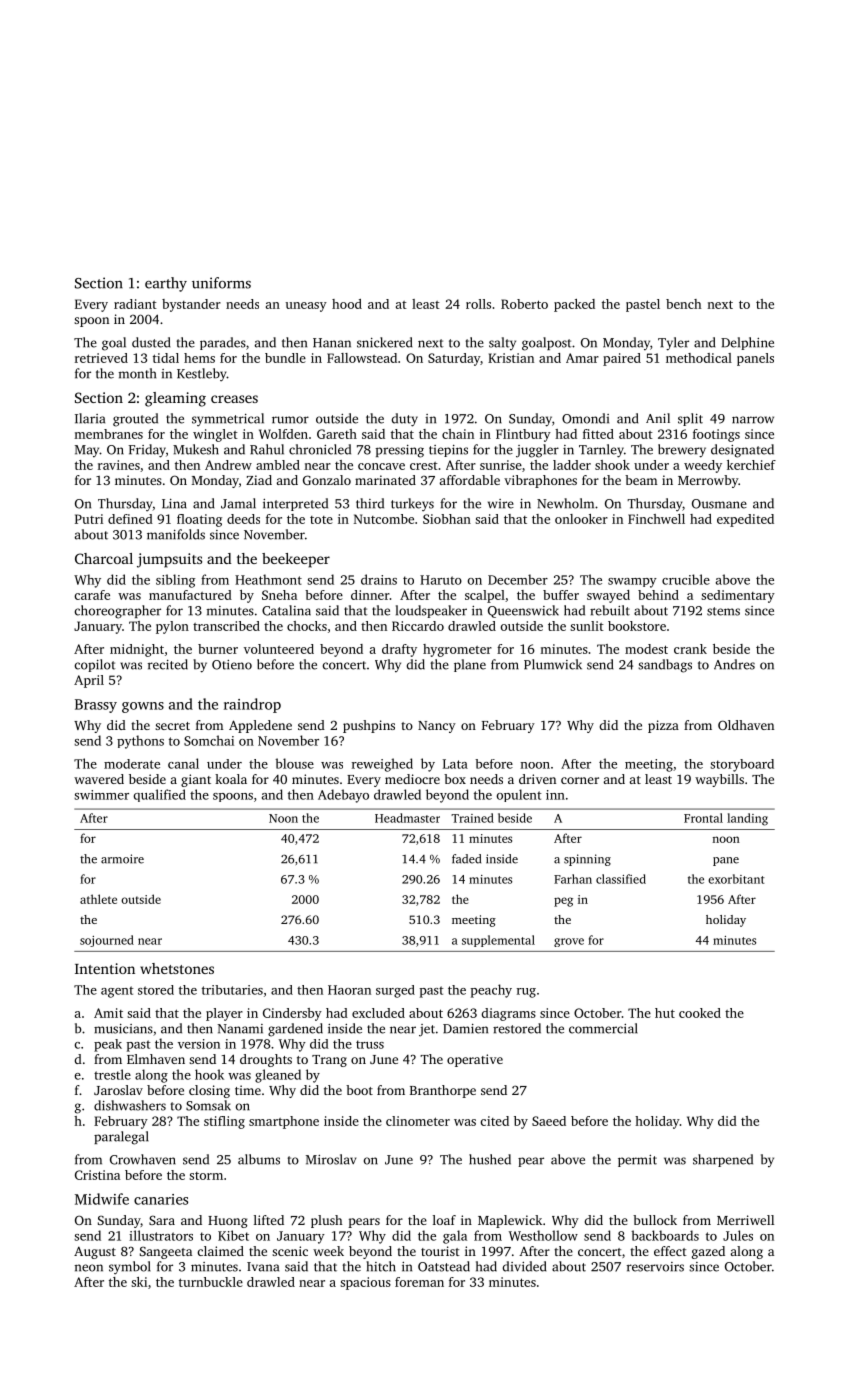 This screenshot has width=849, height=1400. What do you see at coordinates (419, 1282) in the screenshot?
I see `foreman` at bounding box center [419, 1282].
